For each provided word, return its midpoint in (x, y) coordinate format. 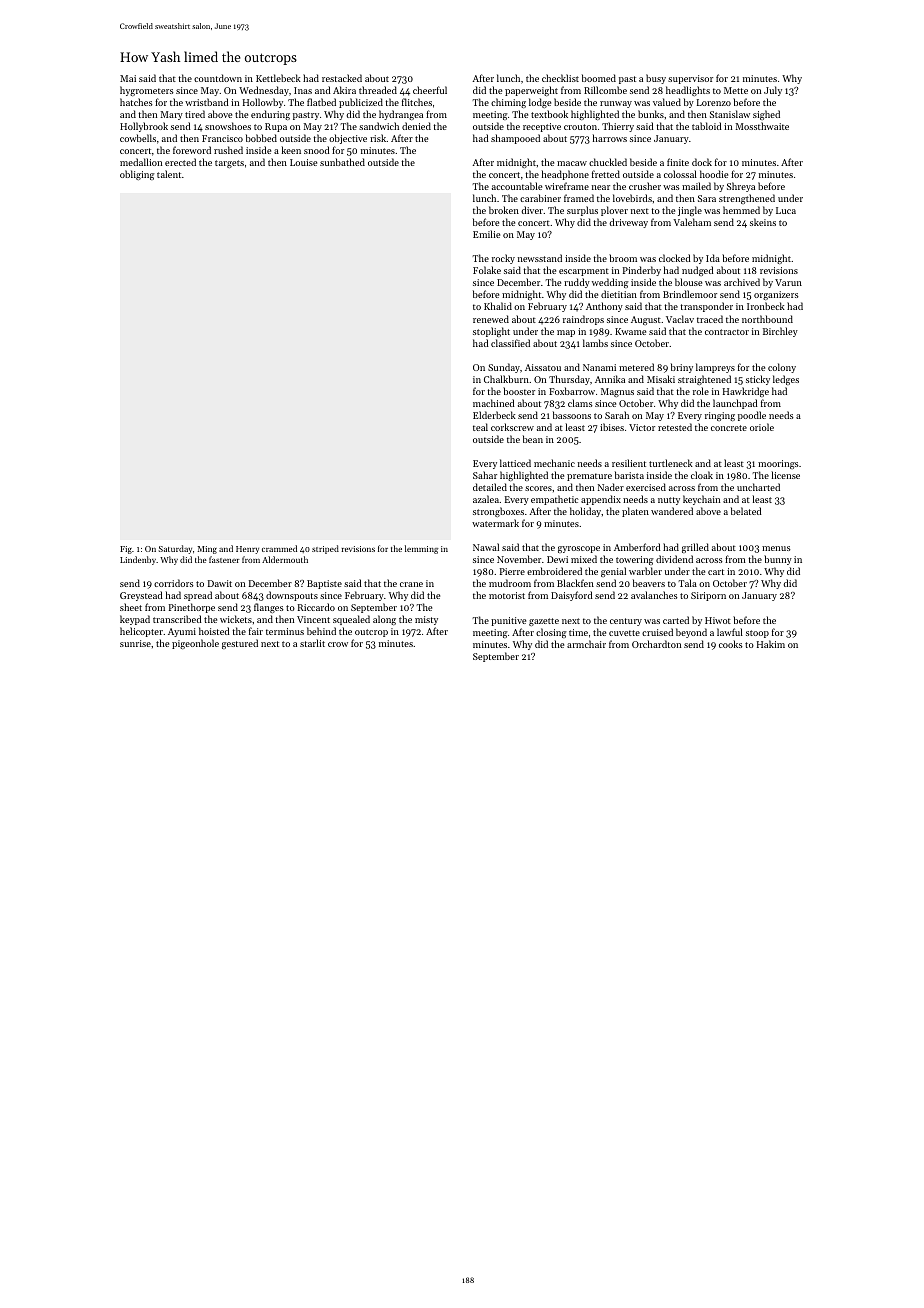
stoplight (491, 332)
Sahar (485, 475)
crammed (279, 548)
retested (675, 427)
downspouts (292, 596)
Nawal (486, 547)
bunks (651, 114)
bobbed (261, 138)
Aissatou (543, 367)
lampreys (715, 368)
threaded (378, 90)
